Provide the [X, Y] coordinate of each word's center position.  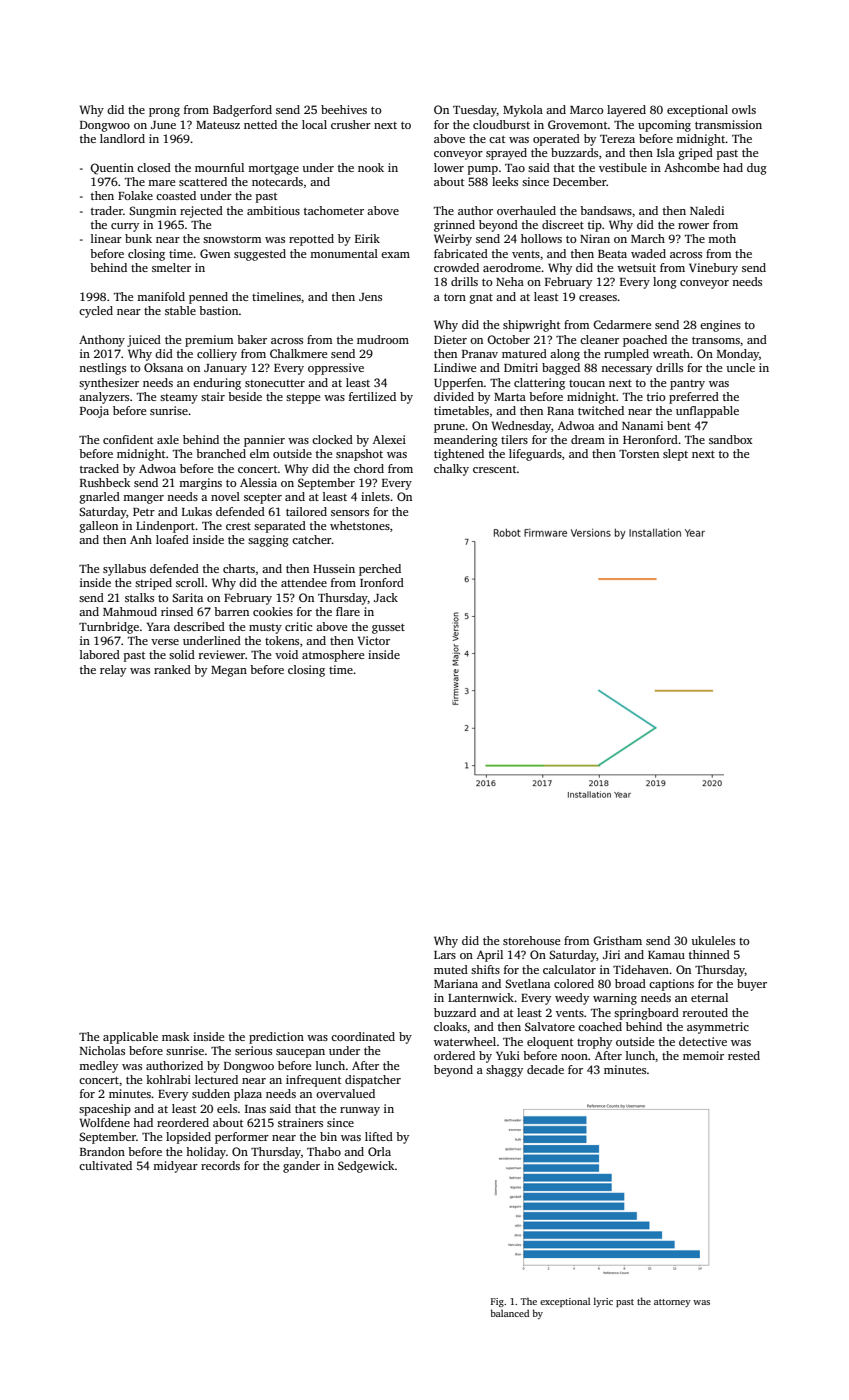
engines [720, 326]
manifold [161, 296]
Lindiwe [455, 367]
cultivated [105, 1165]
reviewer [222, 654]
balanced [510, 1313]
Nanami [642, 425]
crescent [495, 469]
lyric [603, 1302]
